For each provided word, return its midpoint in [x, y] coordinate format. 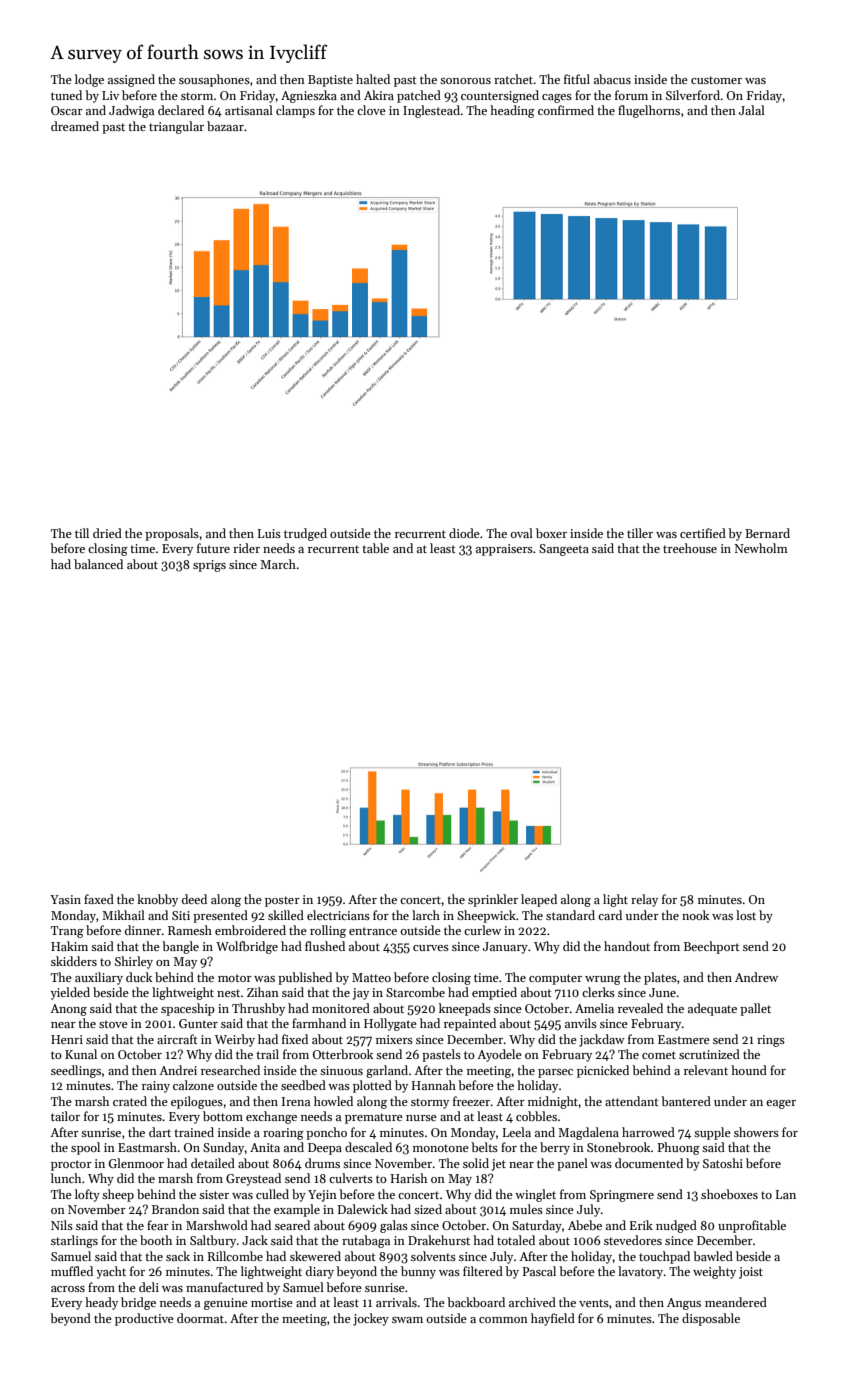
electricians [338, 915]
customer [716, 80]
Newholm [761, 548]
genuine [226, 1304]
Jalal [752, 110]
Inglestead [431, 111]
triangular [176, 127]
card [610, 915]
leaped [539, 900]
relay [644, 900]
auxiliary [99, 978]
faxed [99, 899]
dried [107, 533]
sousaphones [214, 80]
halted [373, 79]
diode [464, 533]
